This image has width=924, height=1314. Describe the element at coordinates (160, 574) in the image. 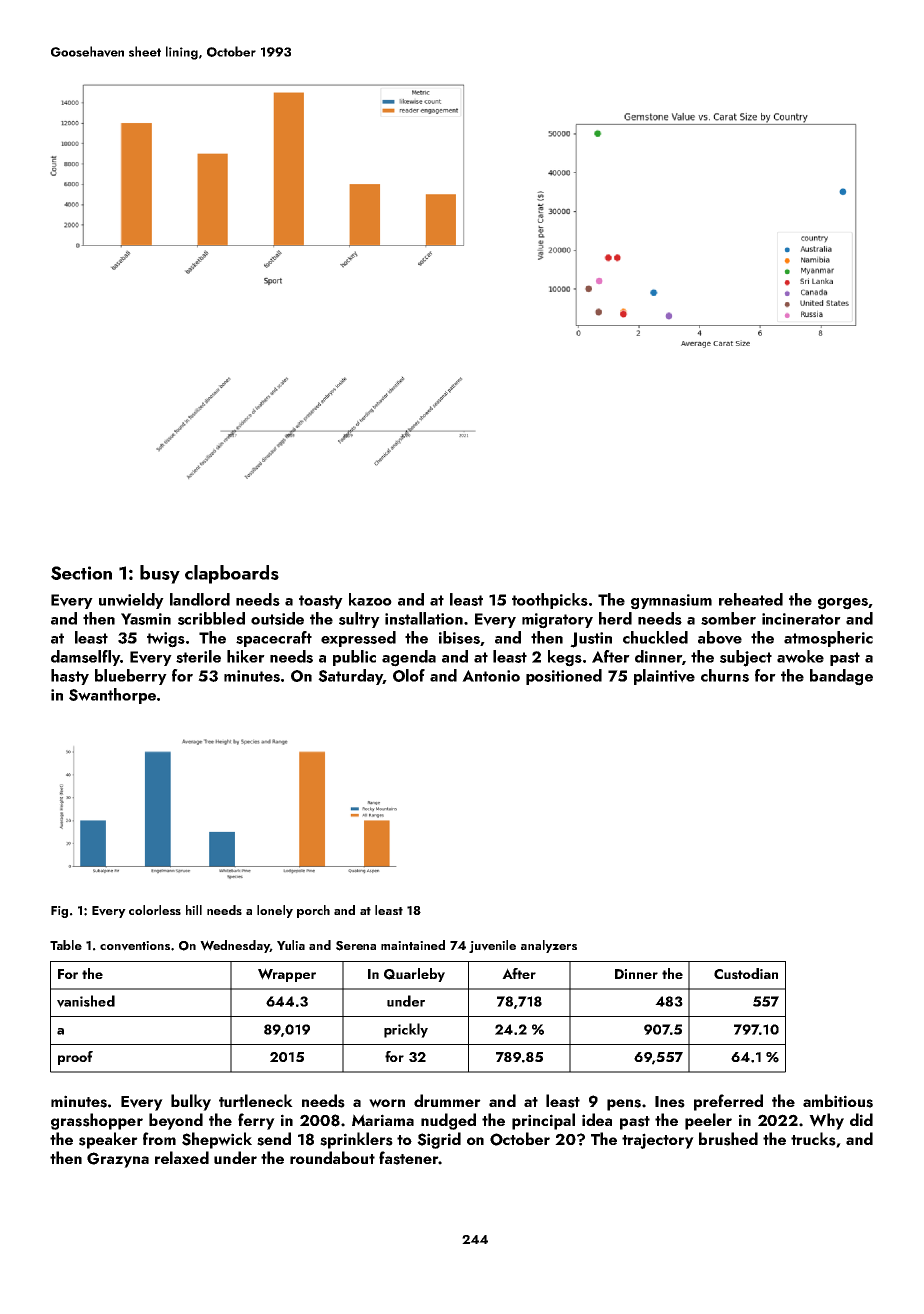

I see `busy` at that location.
